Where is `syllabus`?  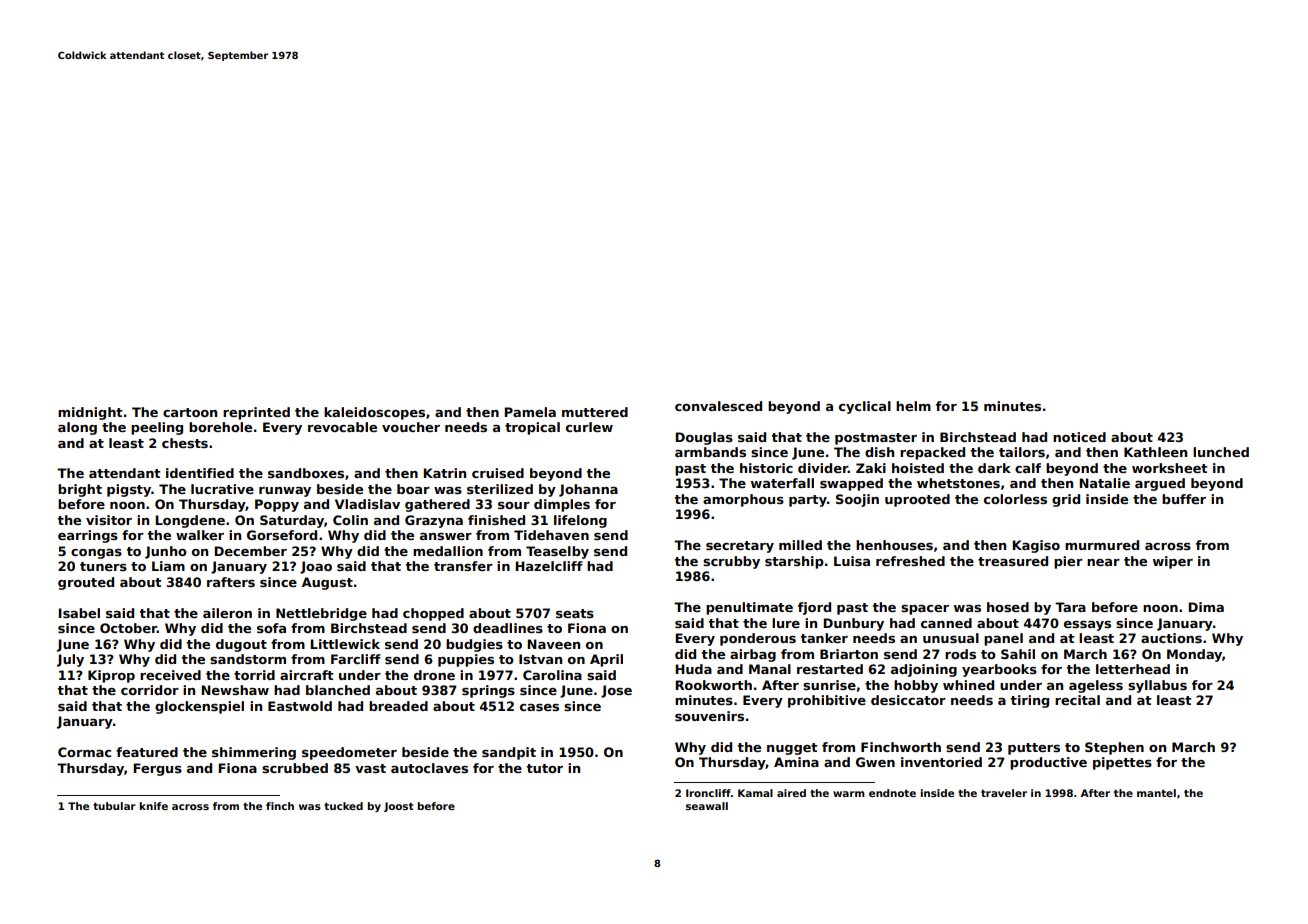 syllabus is located at coordinates (1157, 686).
